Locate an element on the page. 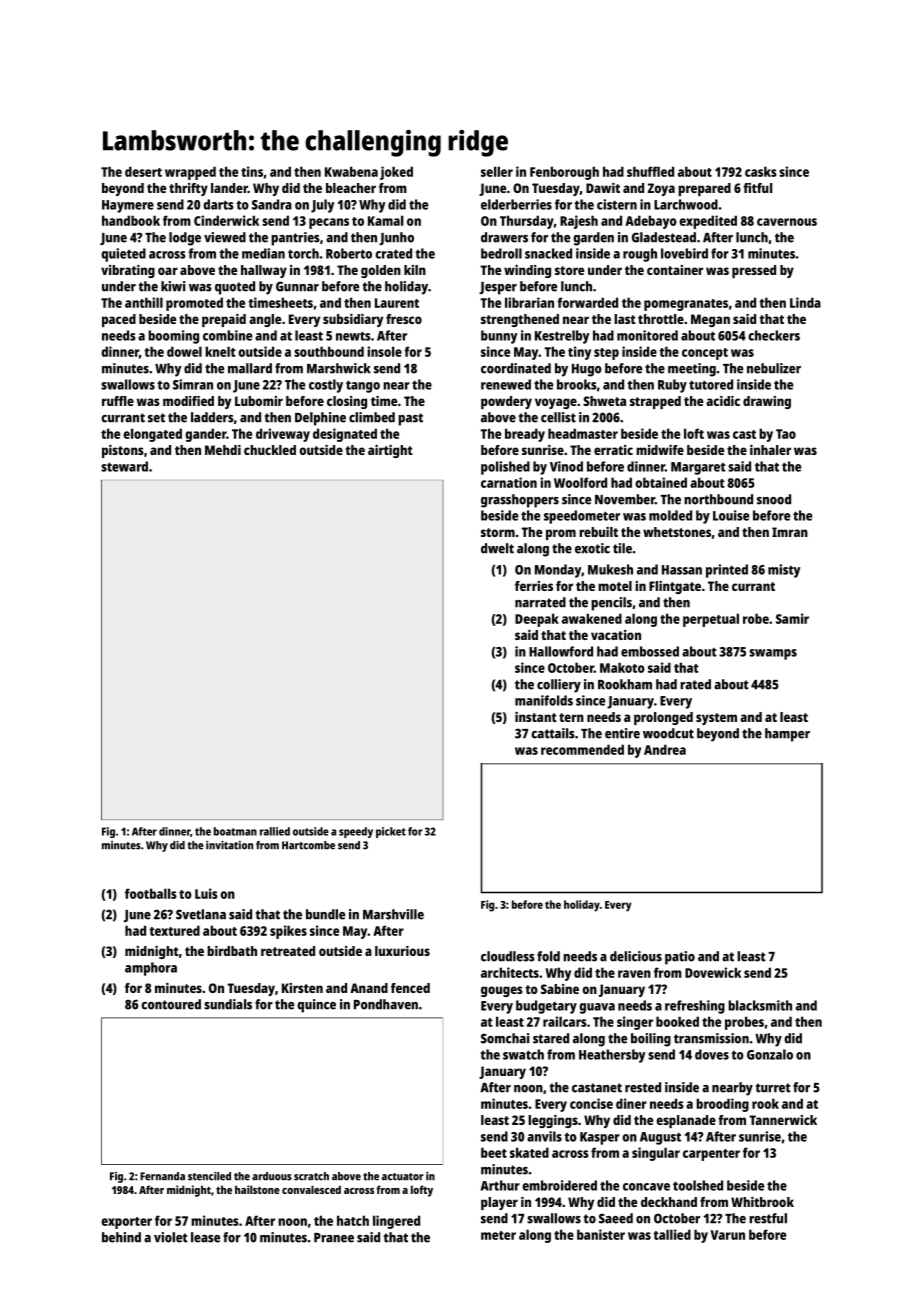 The height and width of the page is (1308, 924). storm is located at coordinates (498, 532).
